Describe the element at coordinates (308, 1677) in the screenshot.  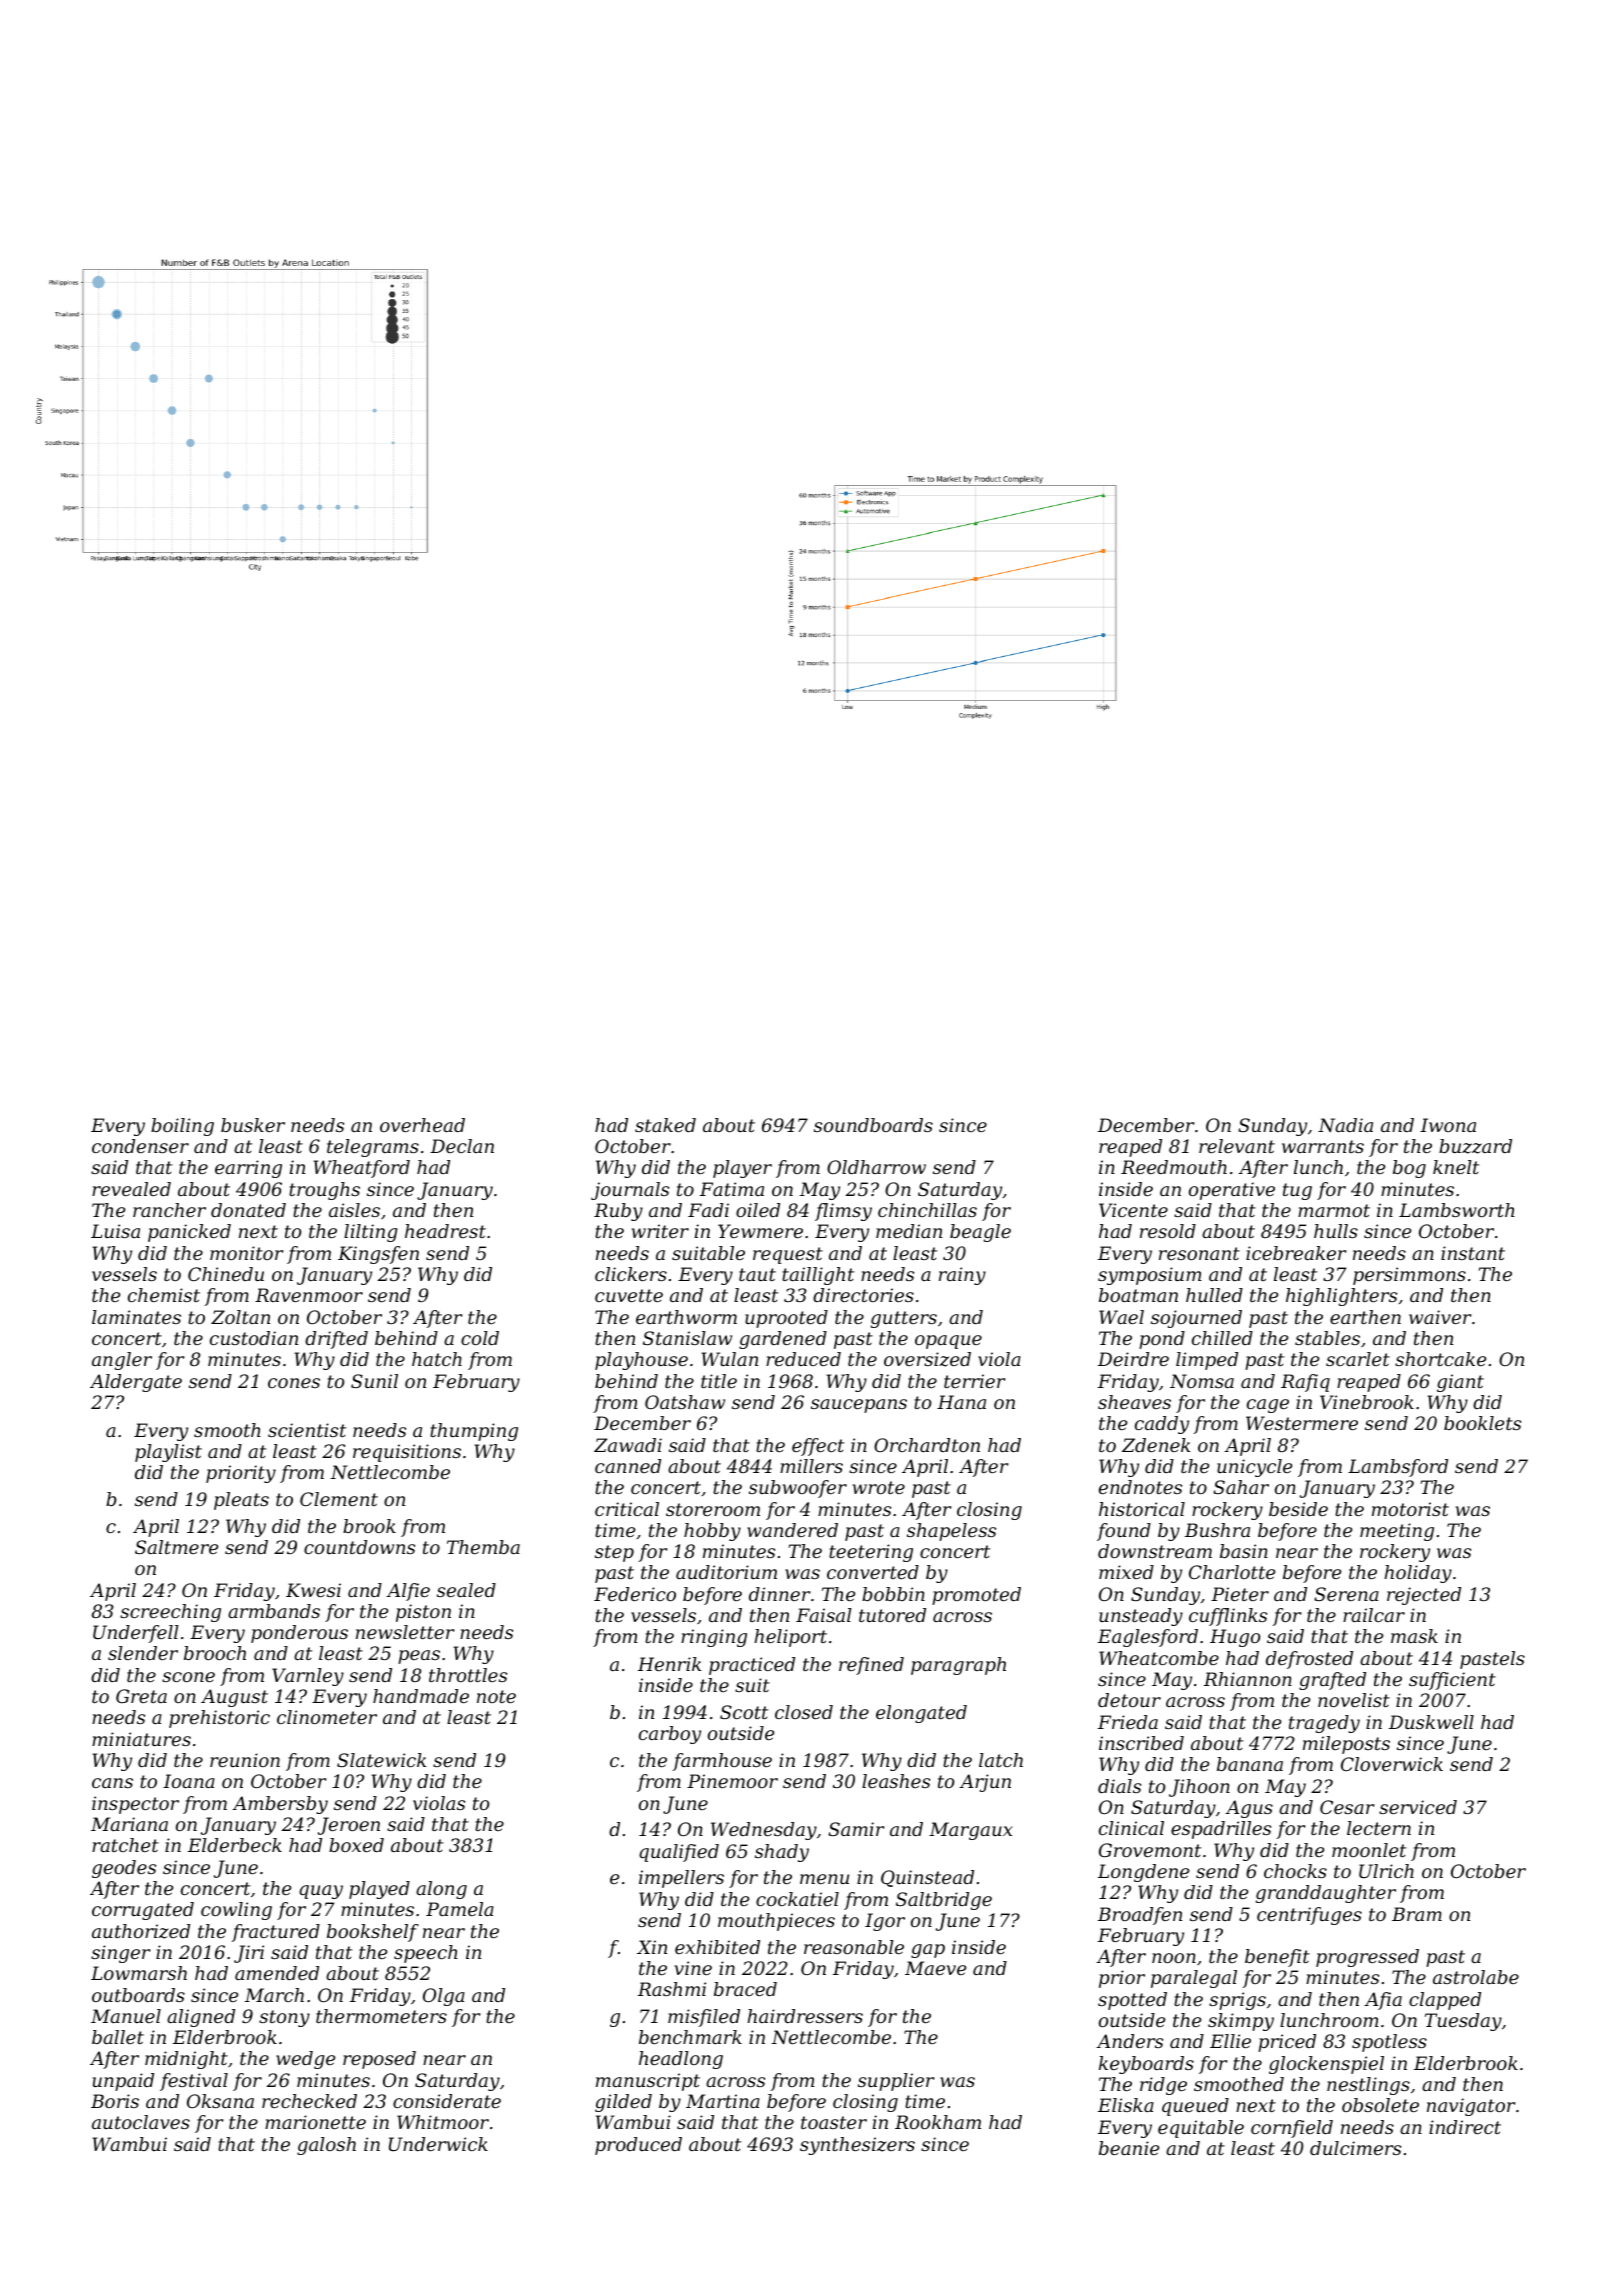
I see `Varnley` at that location.
